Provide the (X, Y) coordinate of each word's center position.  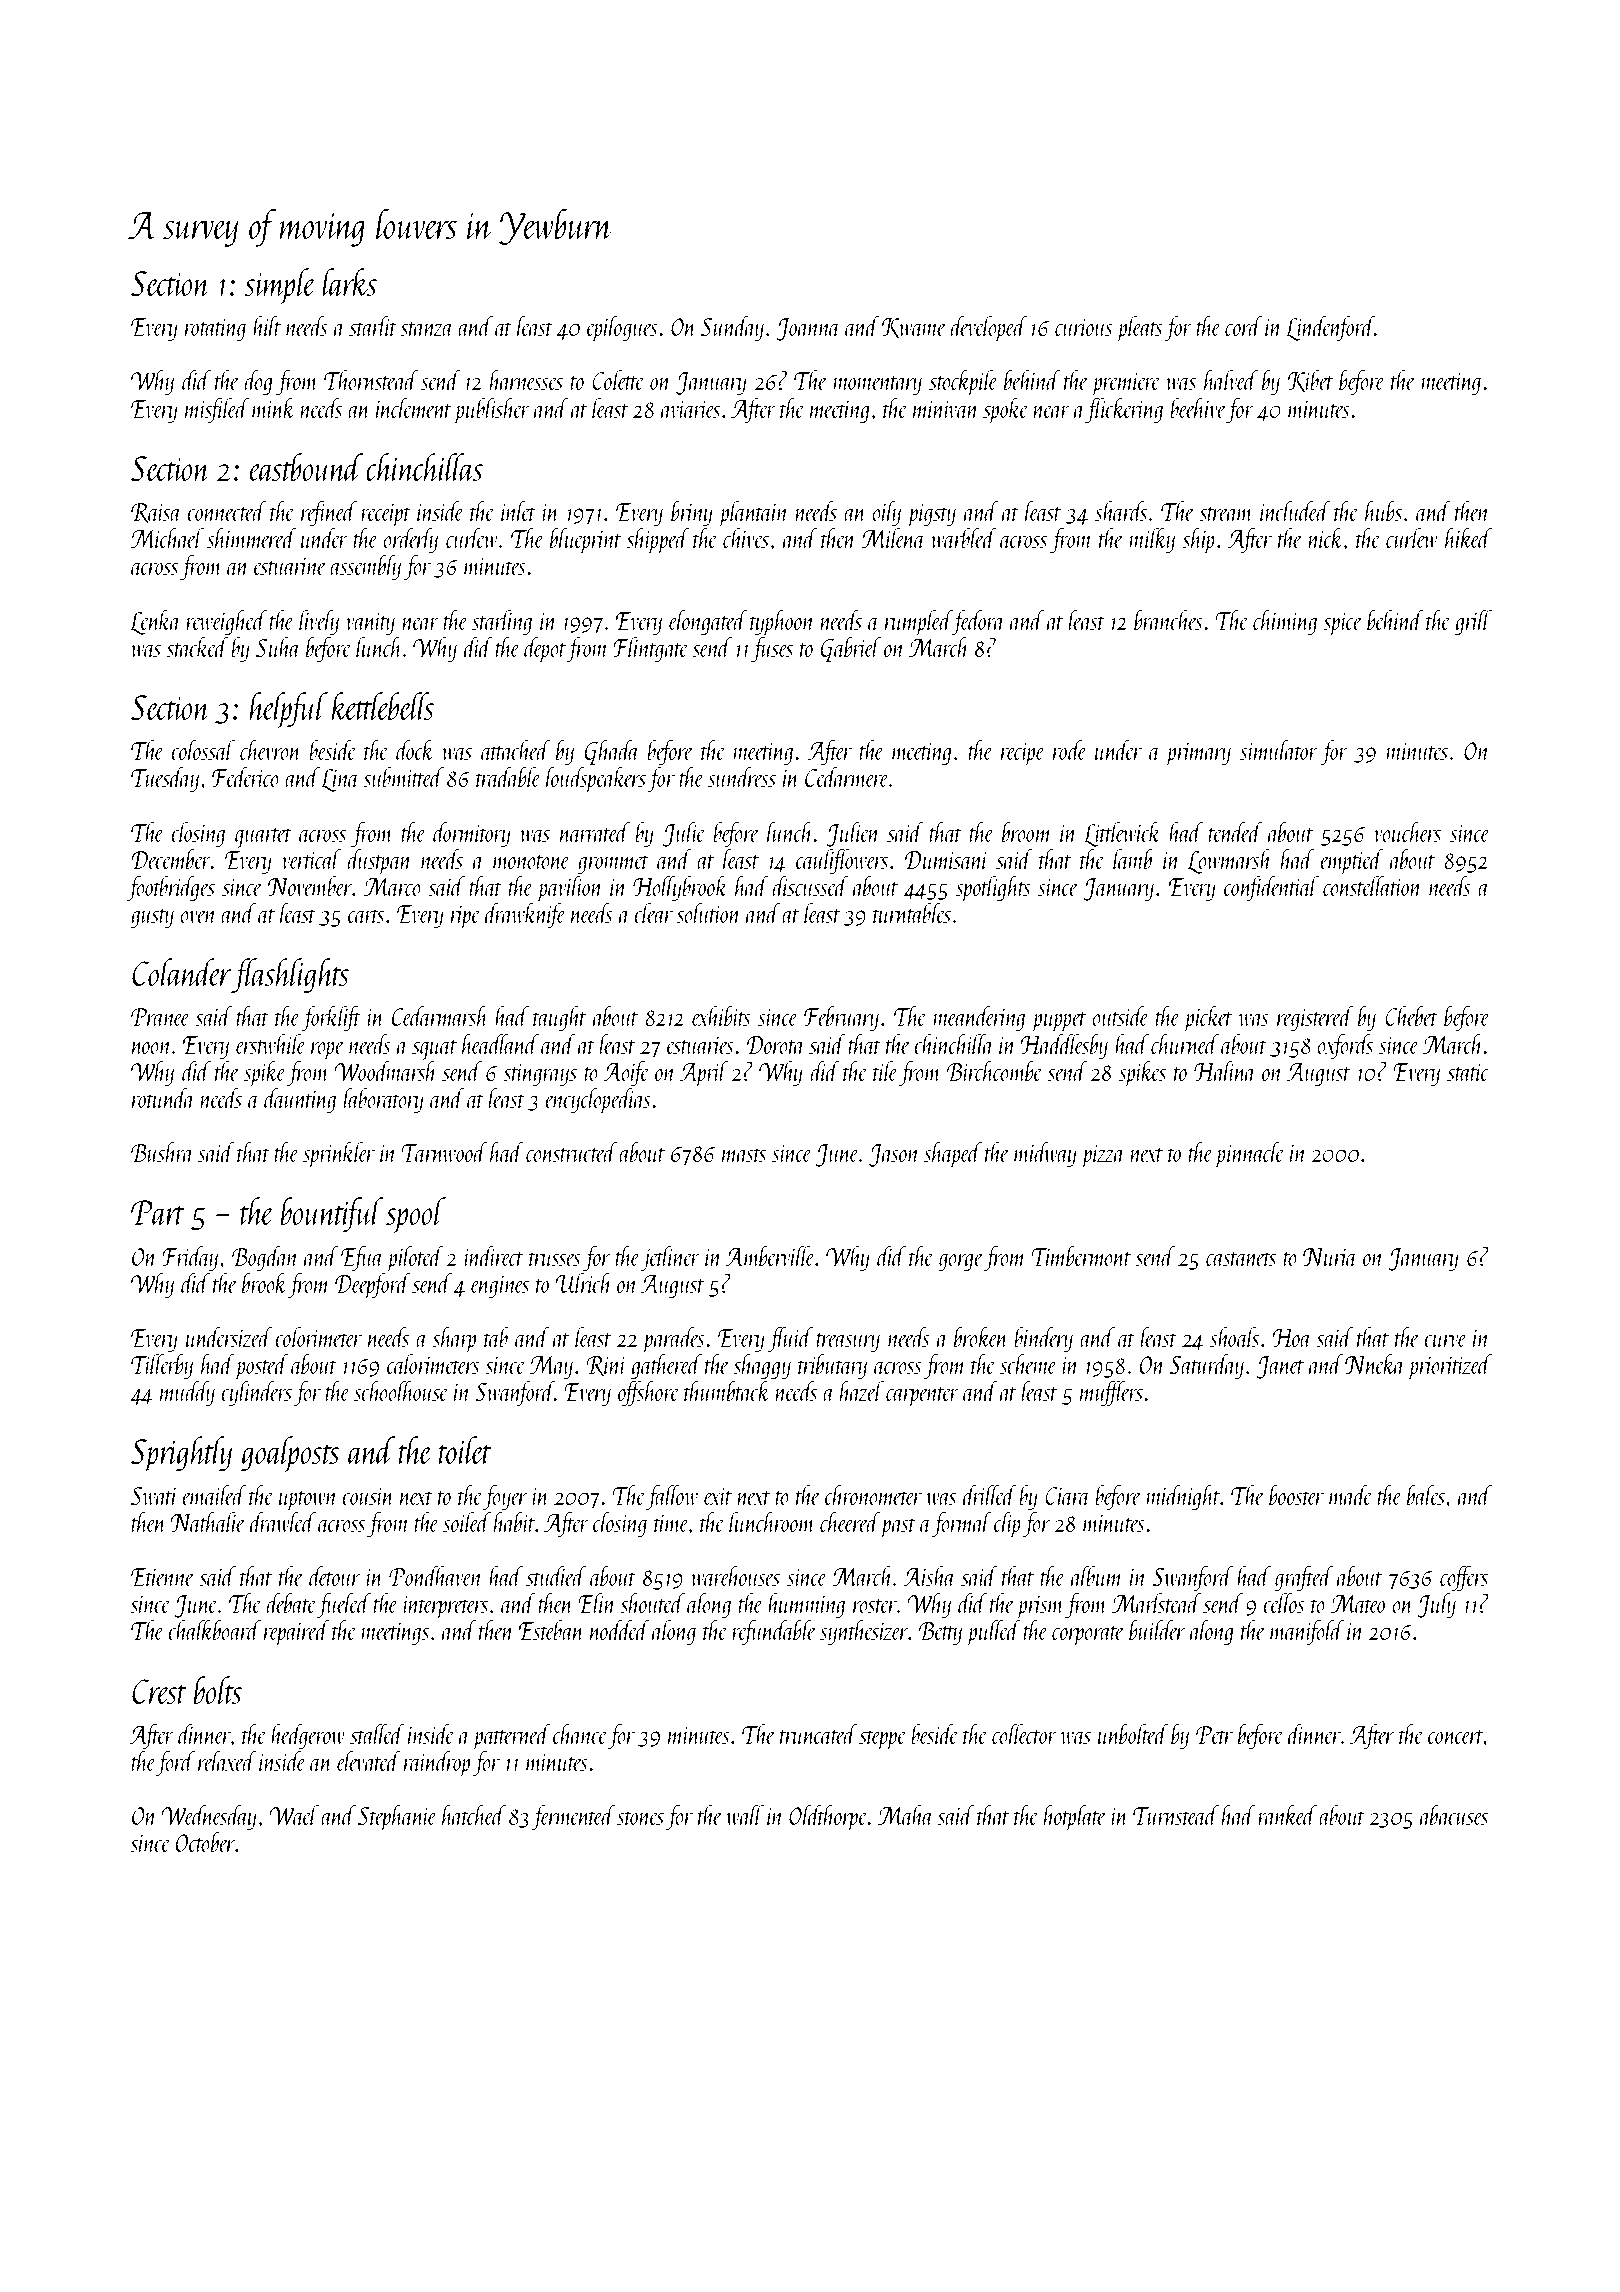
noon (152, 1048)
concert (1456, 1737)
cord (1243, 325)
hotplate (1075, 1817)
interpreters (445, 1608)
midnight (1183, 1497)
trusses (555, 1259)
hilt (267, 325)
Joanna (808, 329)
